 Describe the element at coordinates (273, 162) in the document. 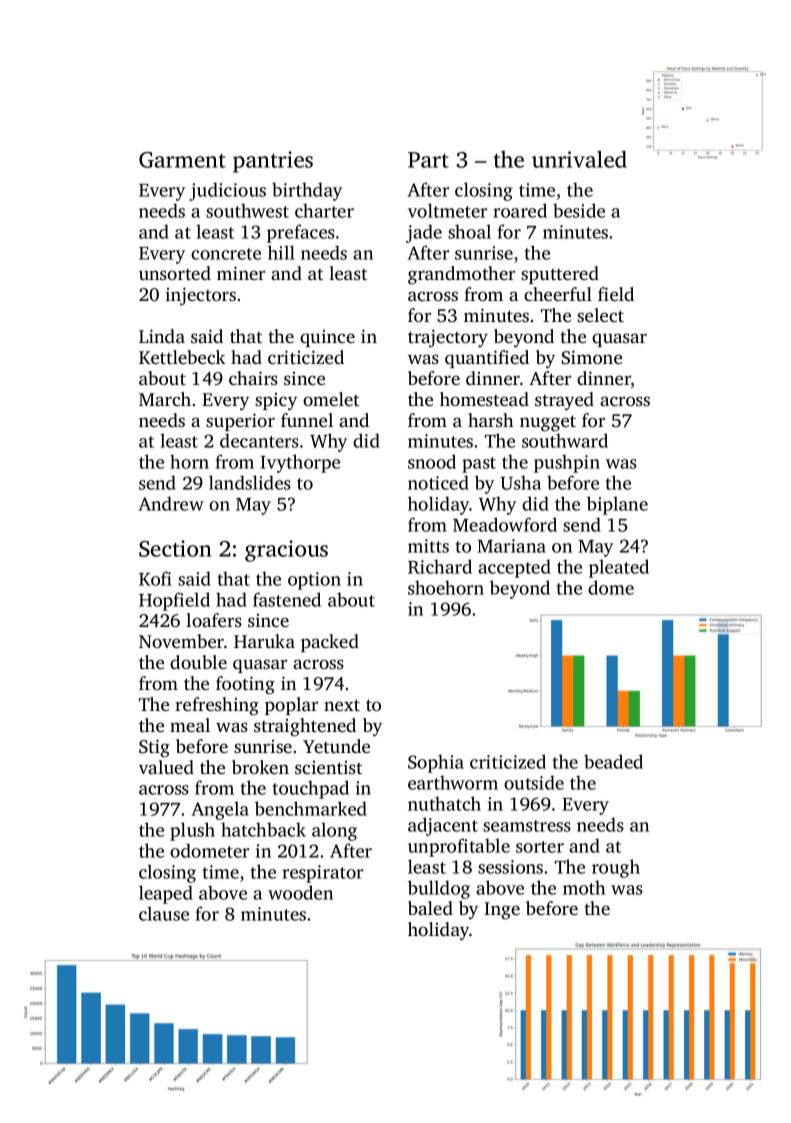

I see `pantries` at that location.
